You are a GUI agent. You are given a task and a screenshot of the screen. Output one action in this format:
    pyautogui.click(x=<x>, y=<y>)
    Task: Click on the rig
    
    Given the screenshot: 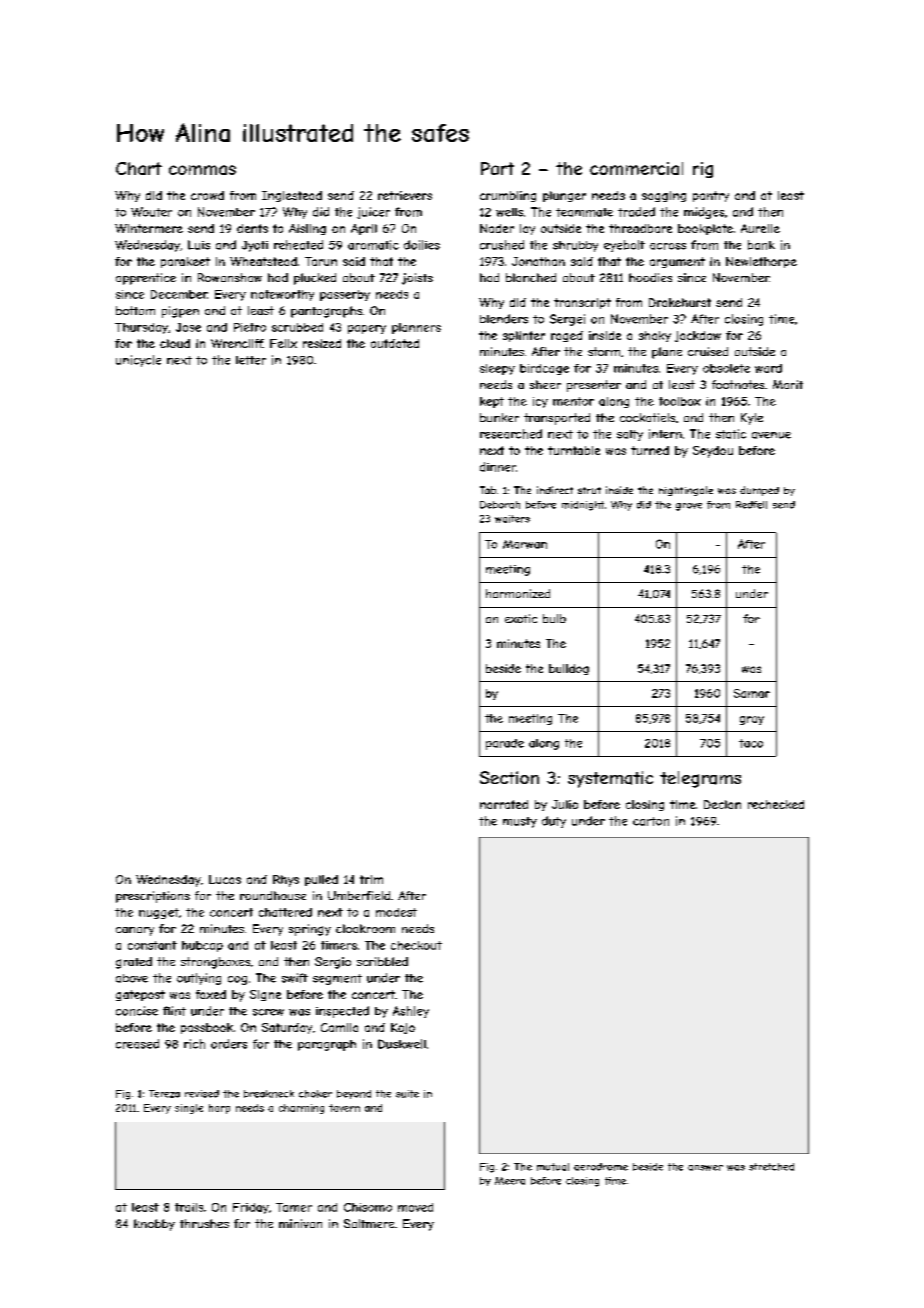 What is the action you would take?
    pyautogui.click(x=703, y=170)
